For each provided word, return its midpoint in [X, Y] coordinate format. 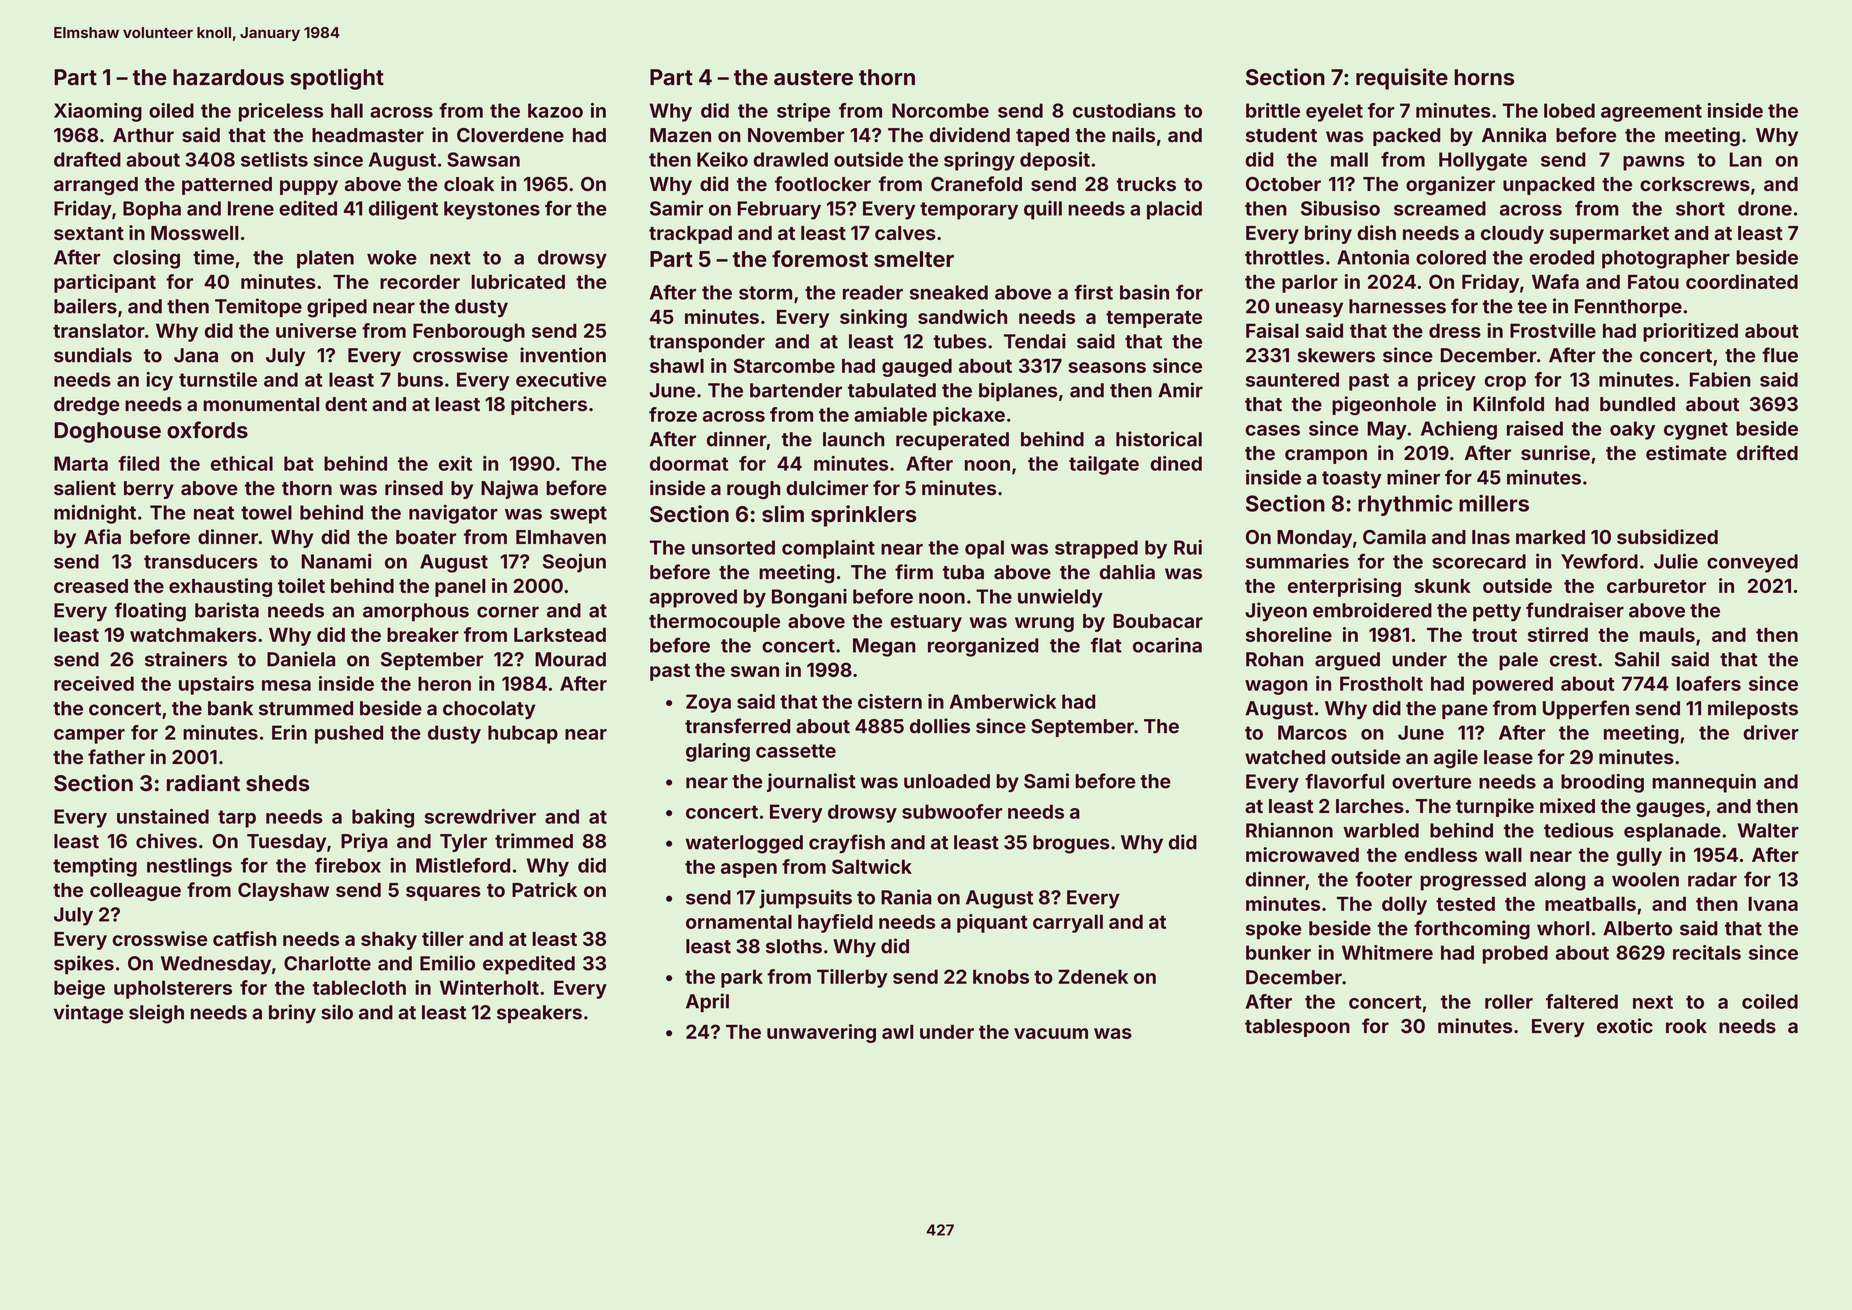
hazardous [228, 77]
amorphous [416, 612]
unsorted [733, 547]
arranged [96, 186]
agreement [1651, 113]
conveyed [1752, 563]
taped [1042, 137]
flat [1106, 645]
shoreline [1289, 634]
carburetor [1656, 586]
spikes [84, 965]
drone [1765, 208]
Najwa [509, 489]
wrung [1044, 624]
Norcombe [940, 110]
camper [89, 736]
